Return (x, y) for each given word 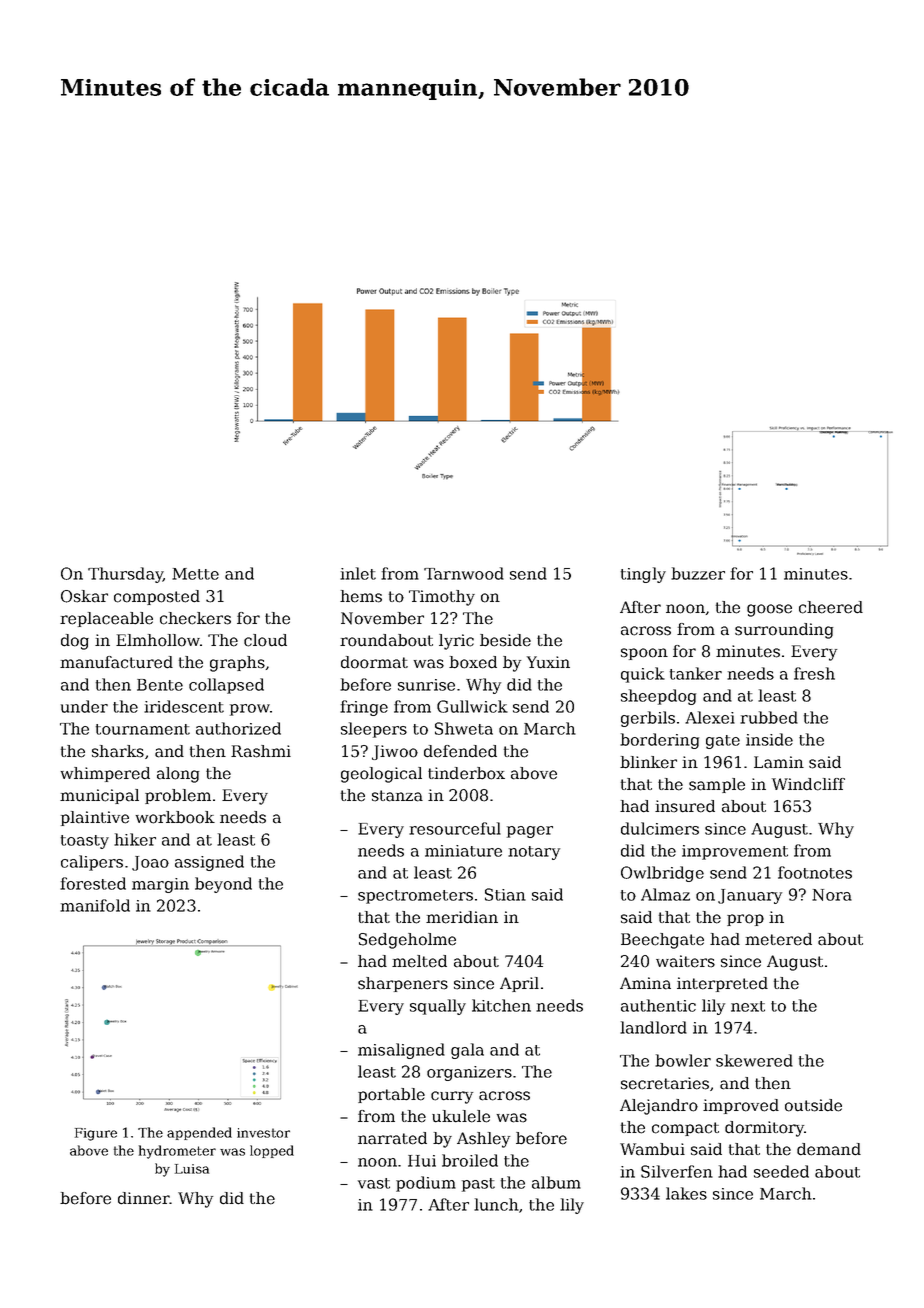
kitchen (501, 1005)
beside (505, 640)
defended (460, 751)
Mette (195, 574)
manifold (95, 905)
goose (769, 610)
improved (741, 1106)
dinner (144, 1198)
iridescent (184, 706)
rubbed (769, 717)
